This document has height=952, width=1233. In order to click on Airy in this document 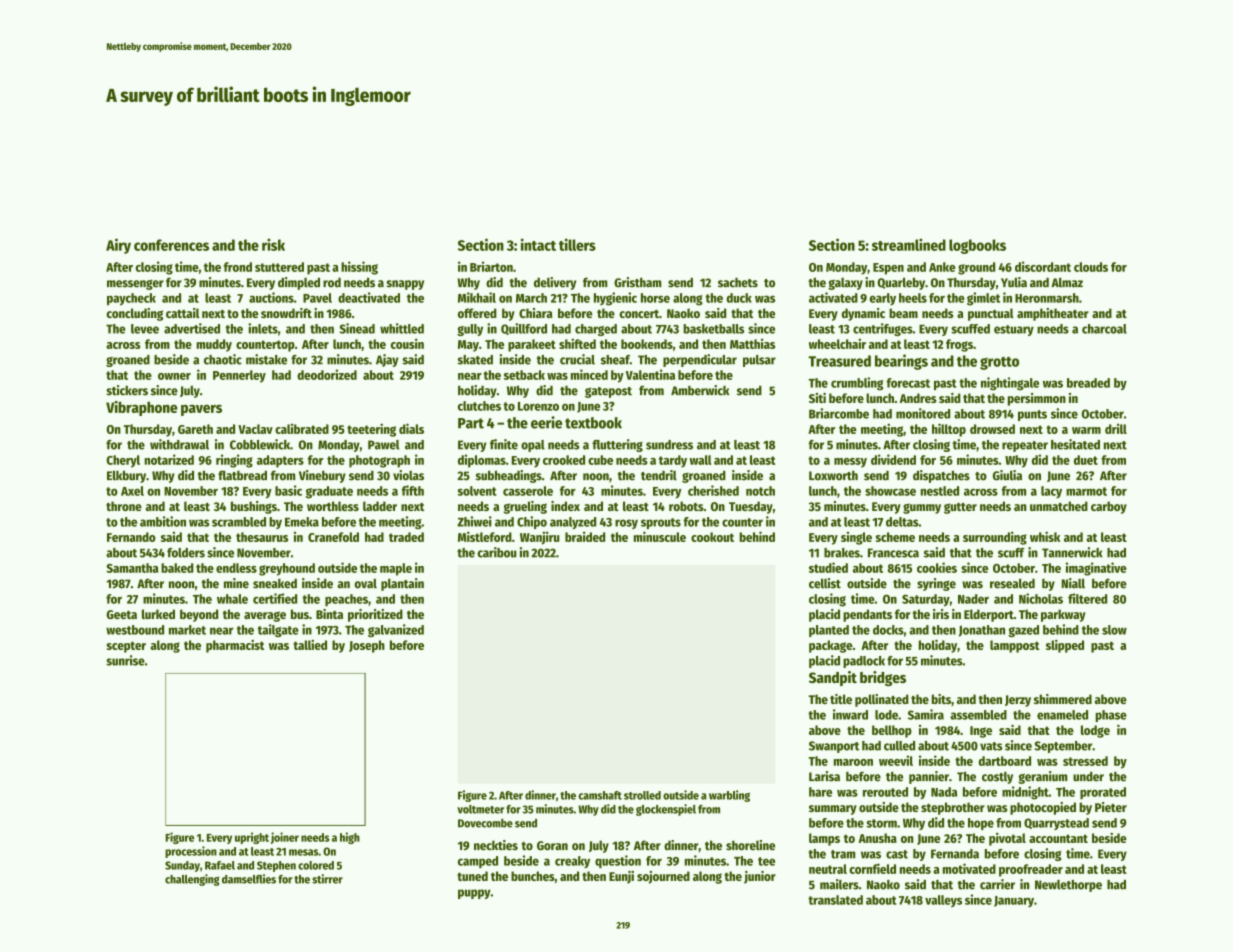, I will do `click(118, 246)`.
